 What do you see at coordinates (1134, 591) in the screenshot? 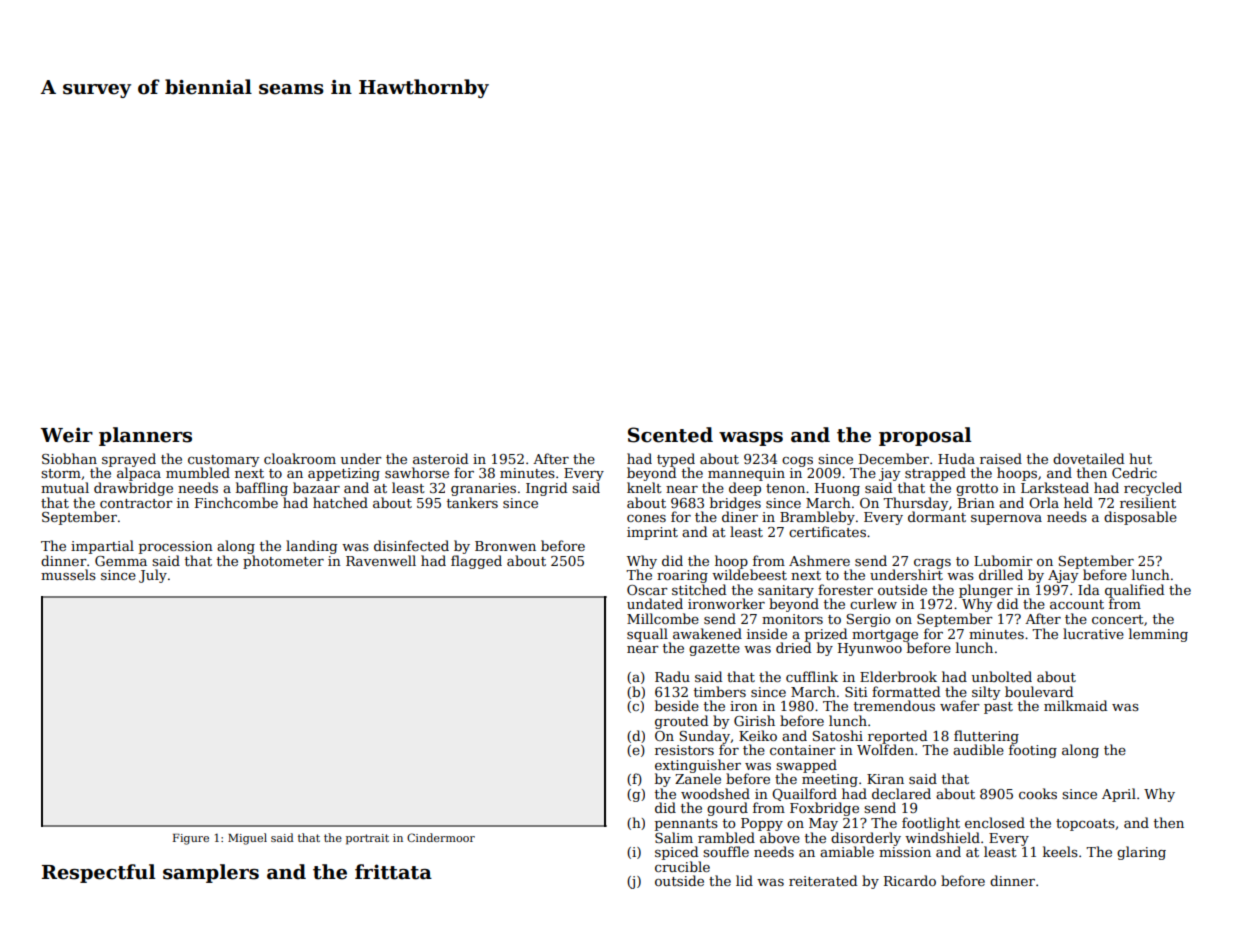
I see `qualified` at bounding box center [1134, 591].
